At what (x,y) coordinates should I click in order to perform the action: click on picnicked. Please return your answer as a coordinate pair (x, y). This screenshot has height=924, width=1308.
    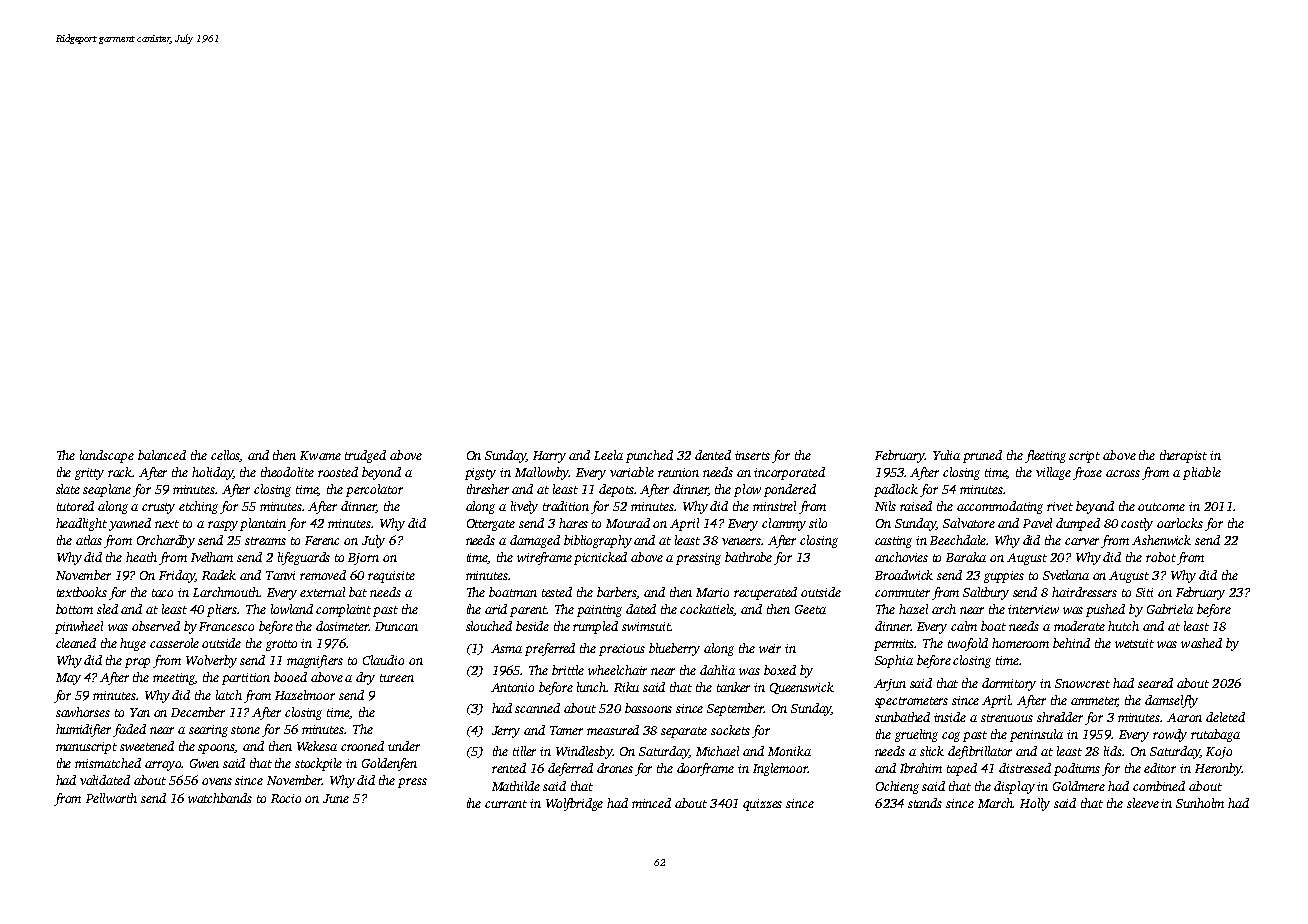
    Looking at the image, I should click on (600, 558).
